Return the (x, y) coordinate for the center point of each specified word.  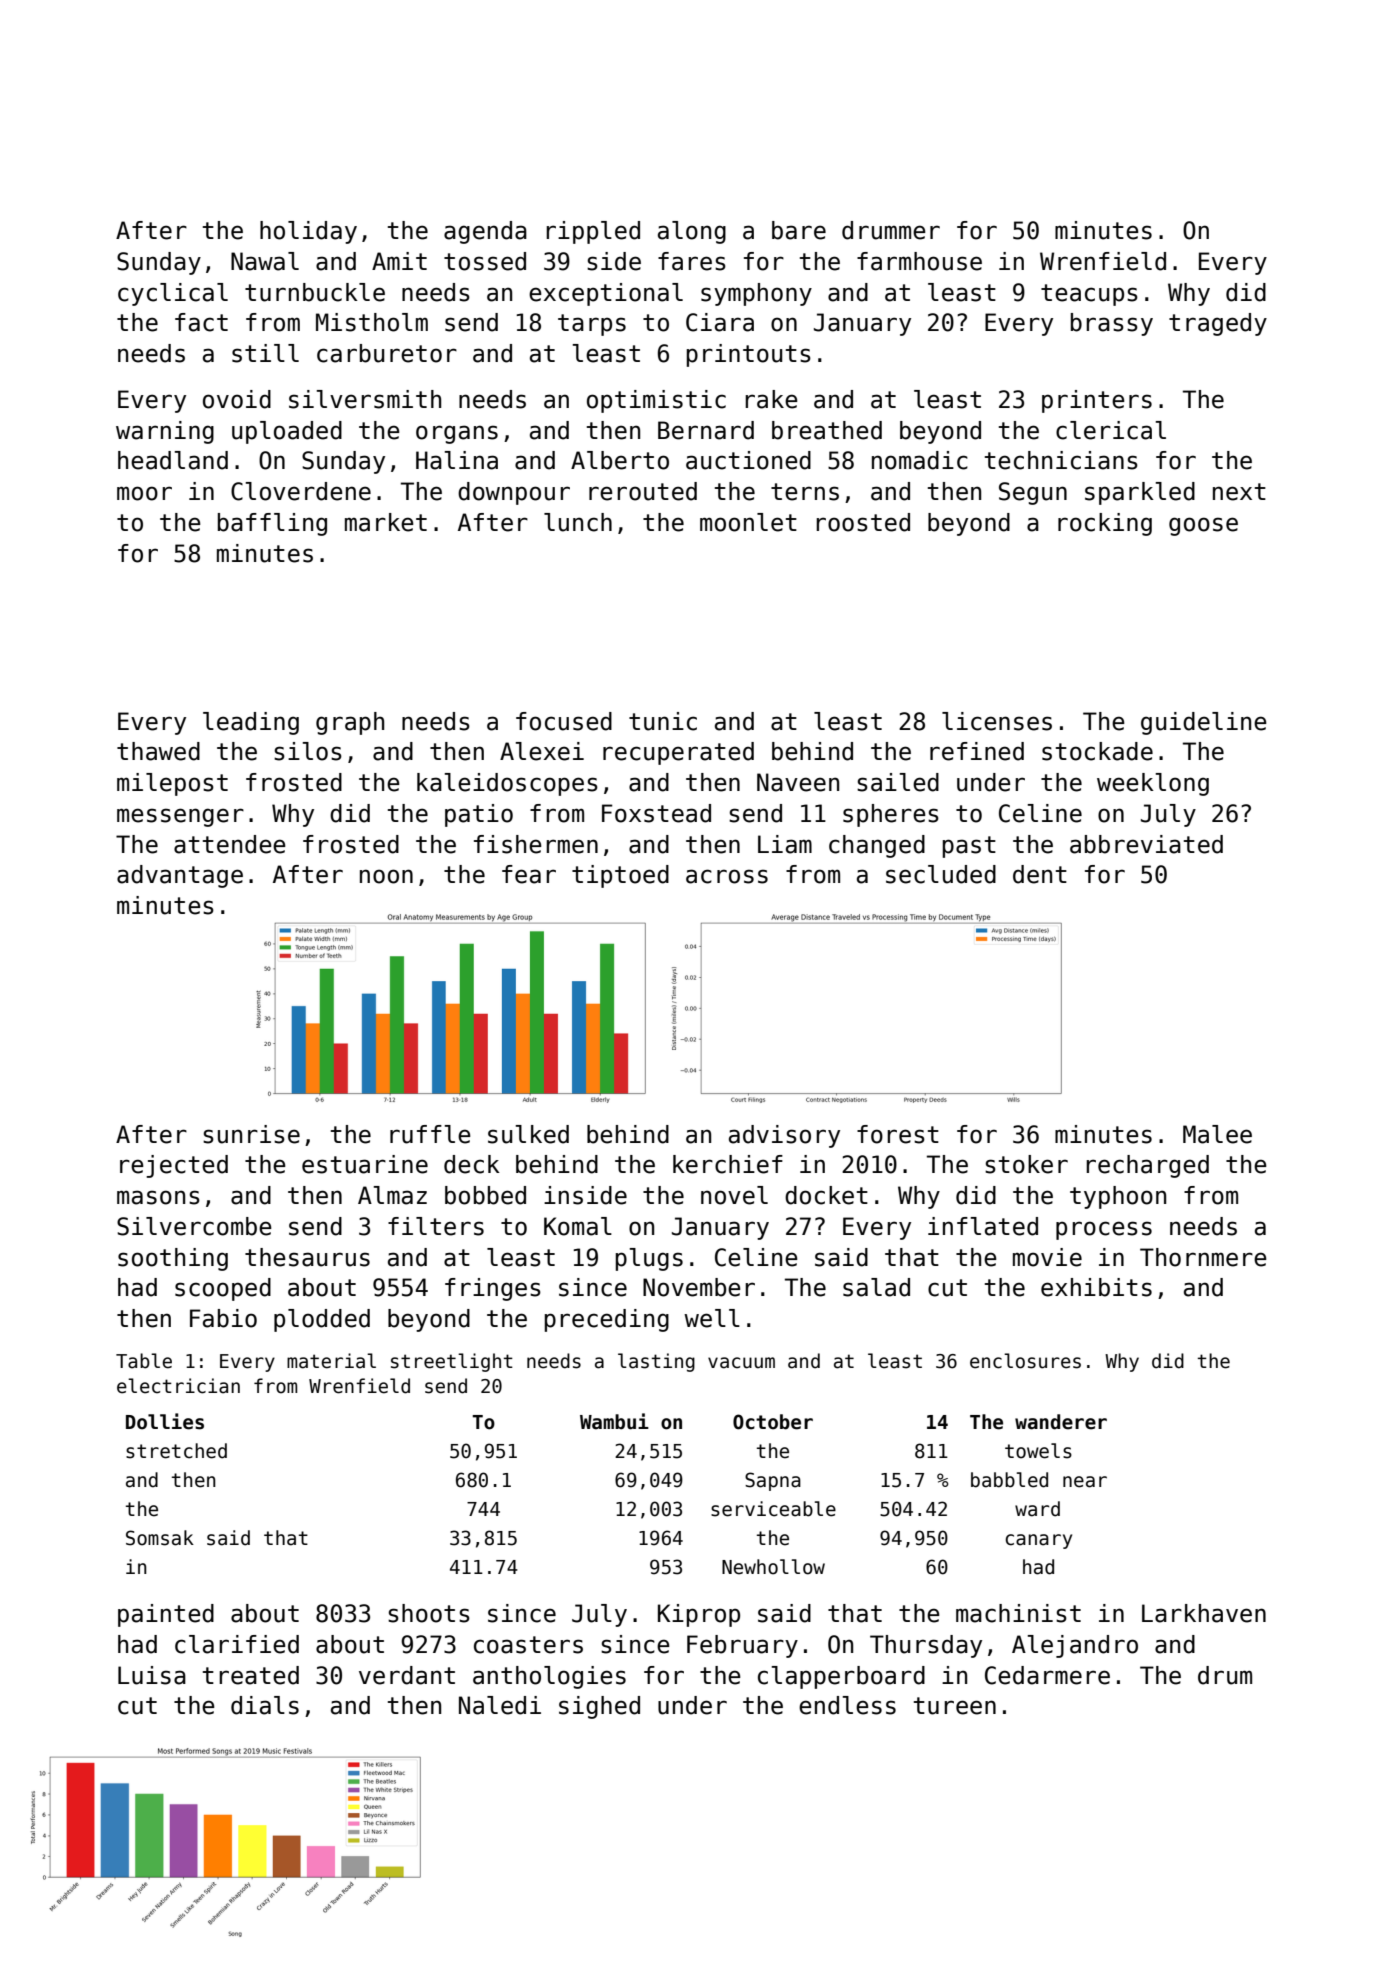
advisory (784, 1136)
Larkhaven (1204, 1613)
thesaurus (307, 1257)
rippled (593, 232)
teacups (1089, 295)
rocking (1105, 524)
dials (265, 1705)
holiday (308, 232)
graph (350, 723)
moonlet (748, 522)
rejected (174, 1166)
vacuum (741, 1363)
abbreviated (1146, 844)
